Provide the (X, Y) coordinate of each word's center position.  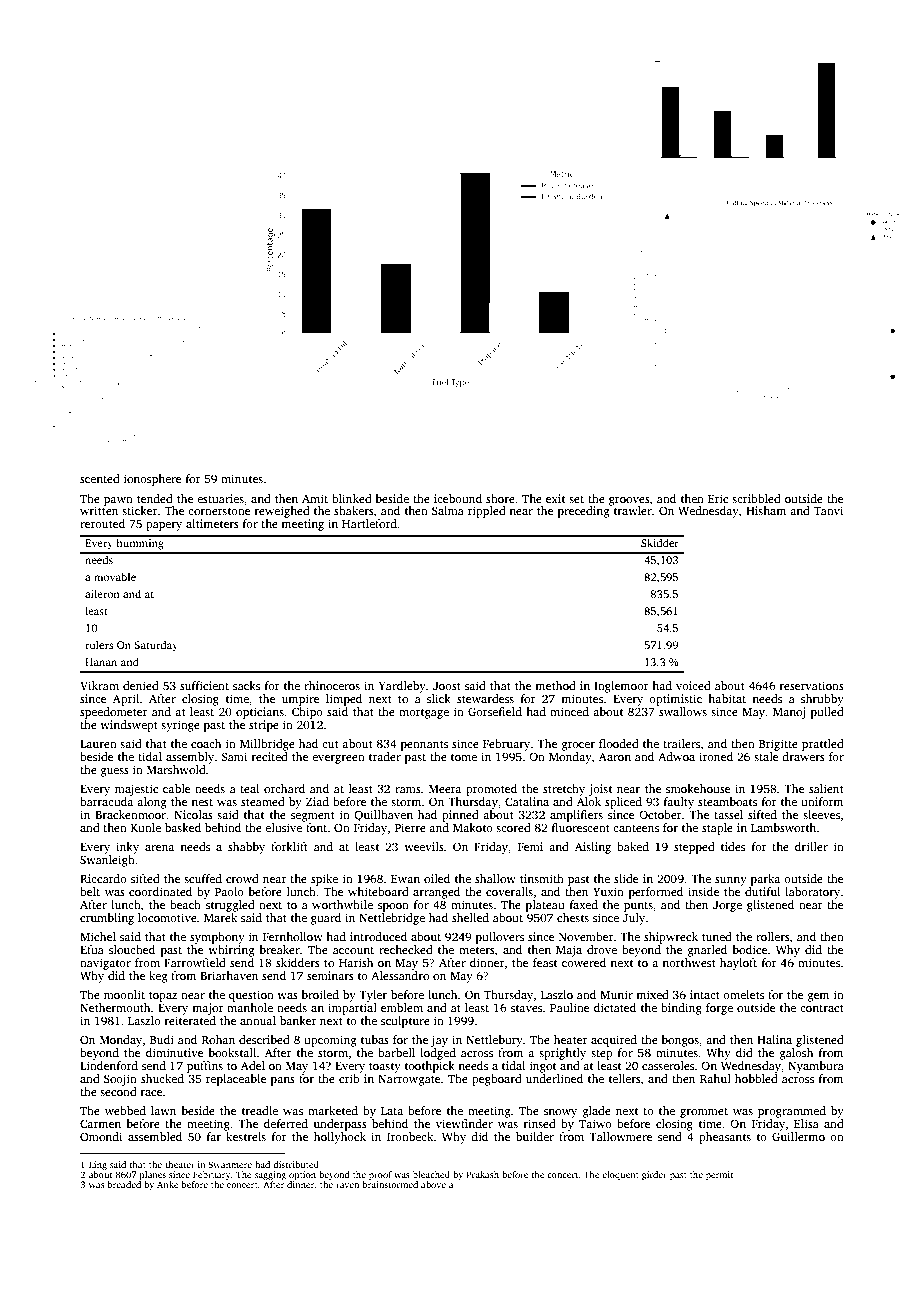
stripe (264, 726)
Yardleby (402, 687)
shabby (246, 848)
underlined (554, 1078)
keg (158, 977)
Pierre (410, 827)
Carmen (100, 1123)
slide (626, 878)
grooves (629, 501)
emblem (402, 1007)
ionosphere (152, 480)
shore (500, 498)
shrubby (822, 700)
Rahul (715, 1078)
